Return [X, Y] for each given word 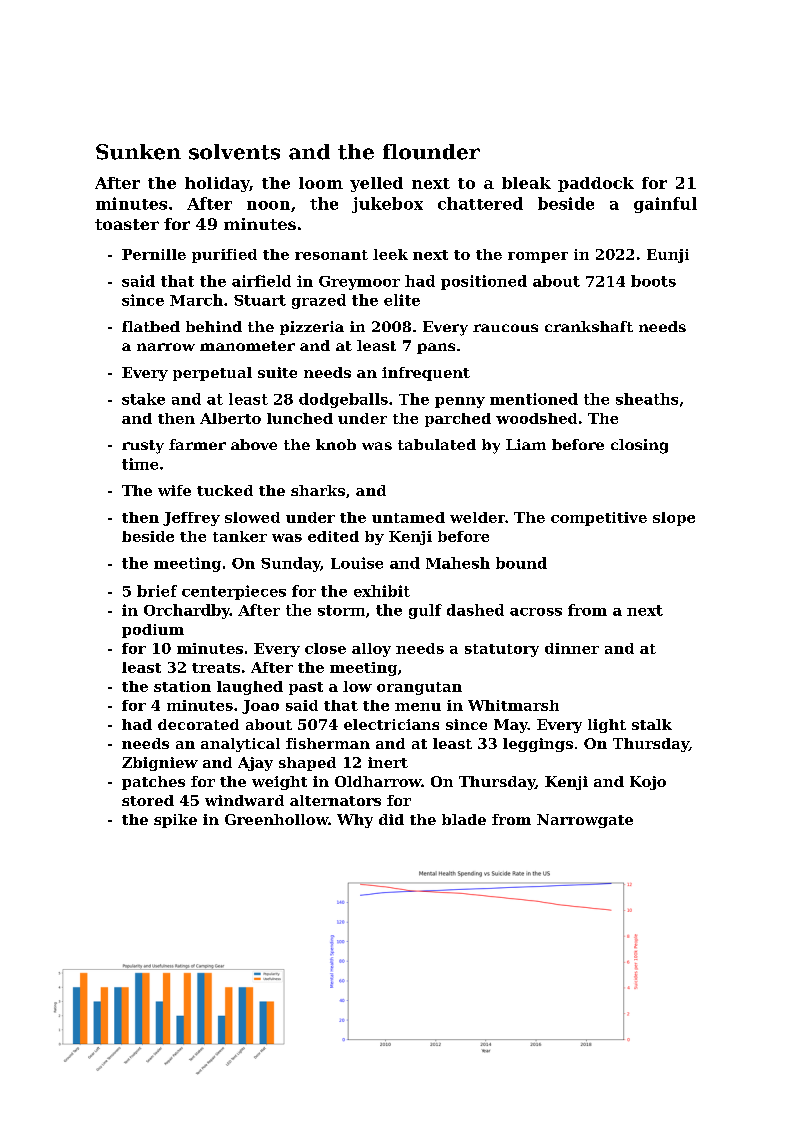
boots [653, 281]
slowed [252, 517]
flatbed [151, 326]
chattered [480, 203]
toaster [127, 224]
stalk [652, 724]
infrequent [426, 374]
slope [674, 519]
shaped [307, 764]
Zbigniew [160, 764]
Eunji [668, 256]
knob [336, 444]
